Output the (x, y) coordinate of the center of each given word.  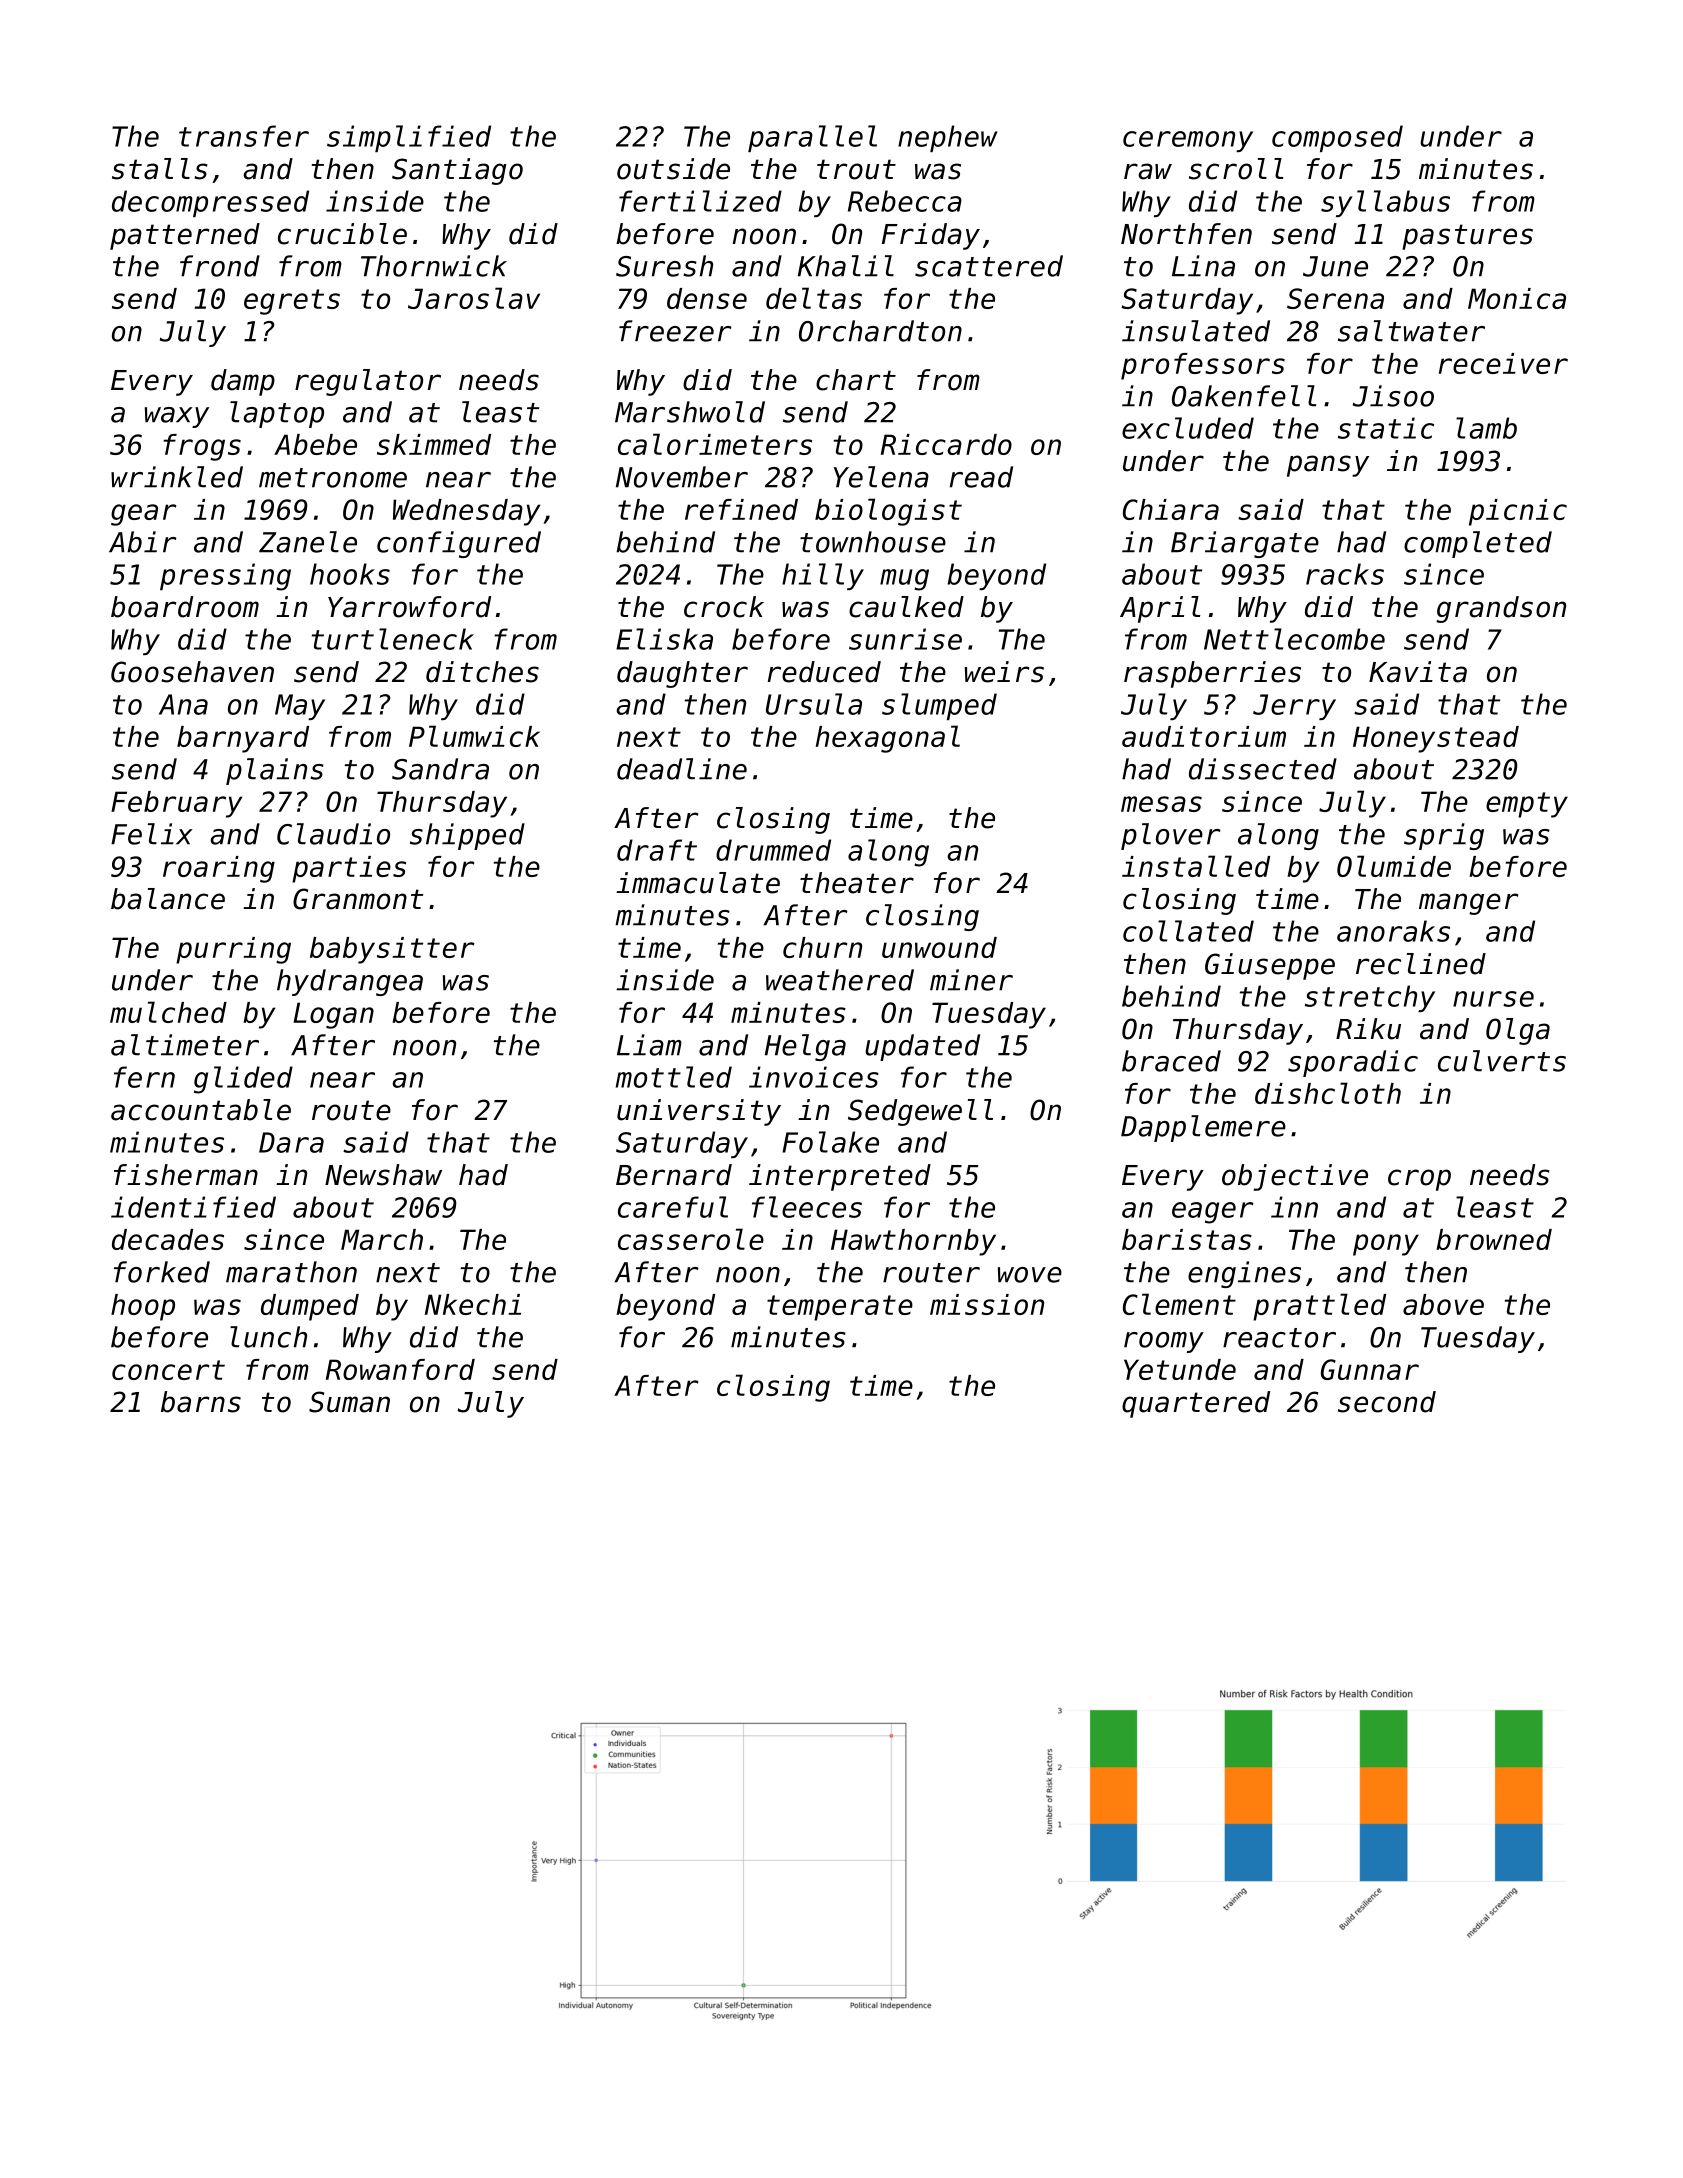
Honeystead (1436, 739)
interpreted (840, 1177)
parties (349, 869)
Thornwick (434, 266)
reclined (1421, 964)
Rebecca (905, 201)
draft (657, 850)
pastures (1467, 237)
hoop (143, 1307)
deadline (682, 769)
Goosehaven (192, 672)
